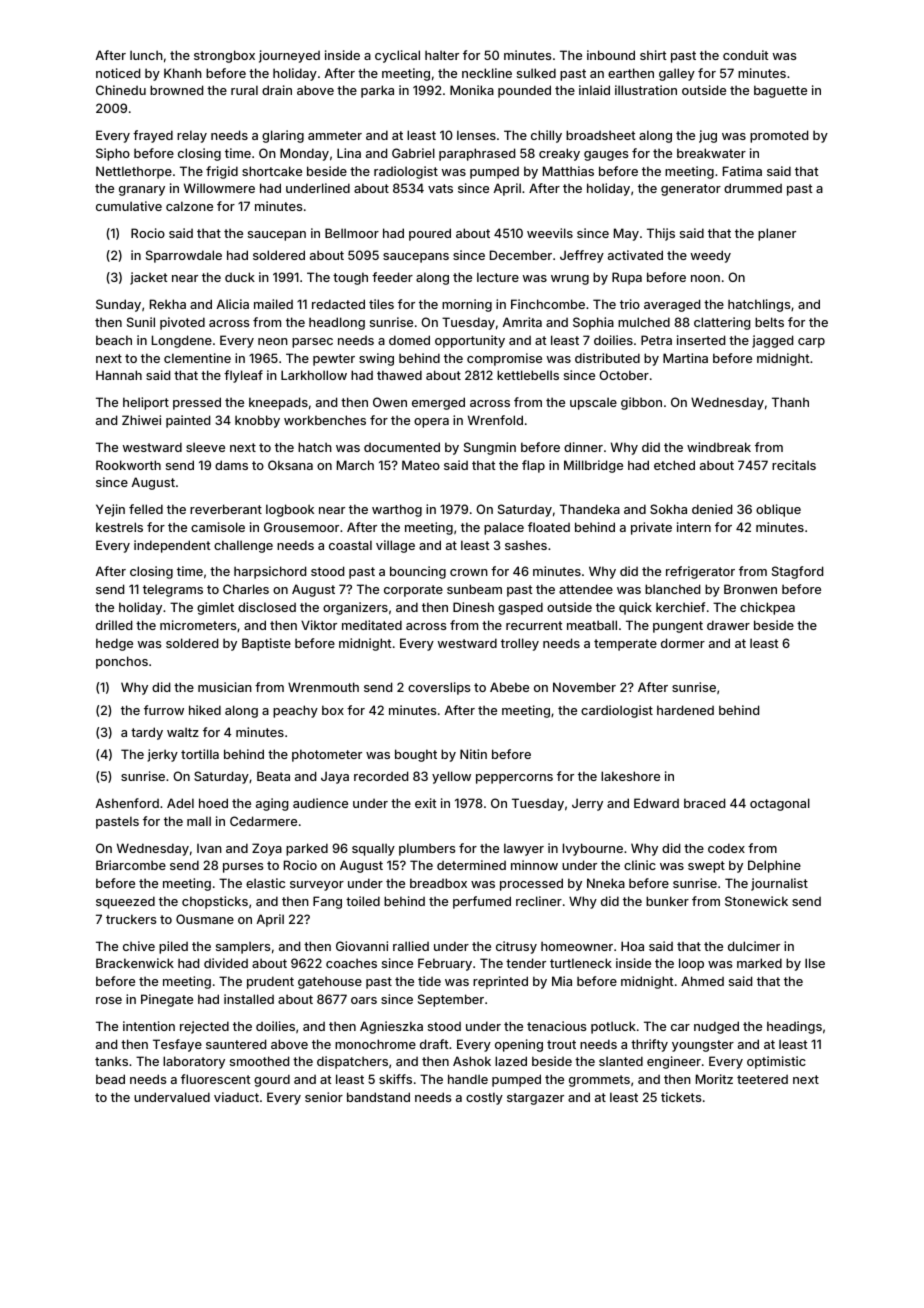 The width and height of the screenshot is (924, 1308). What do you see at coordinates (661, 234) in the screenshot?
I see `Thijs` at bounding box center [661, 234].
